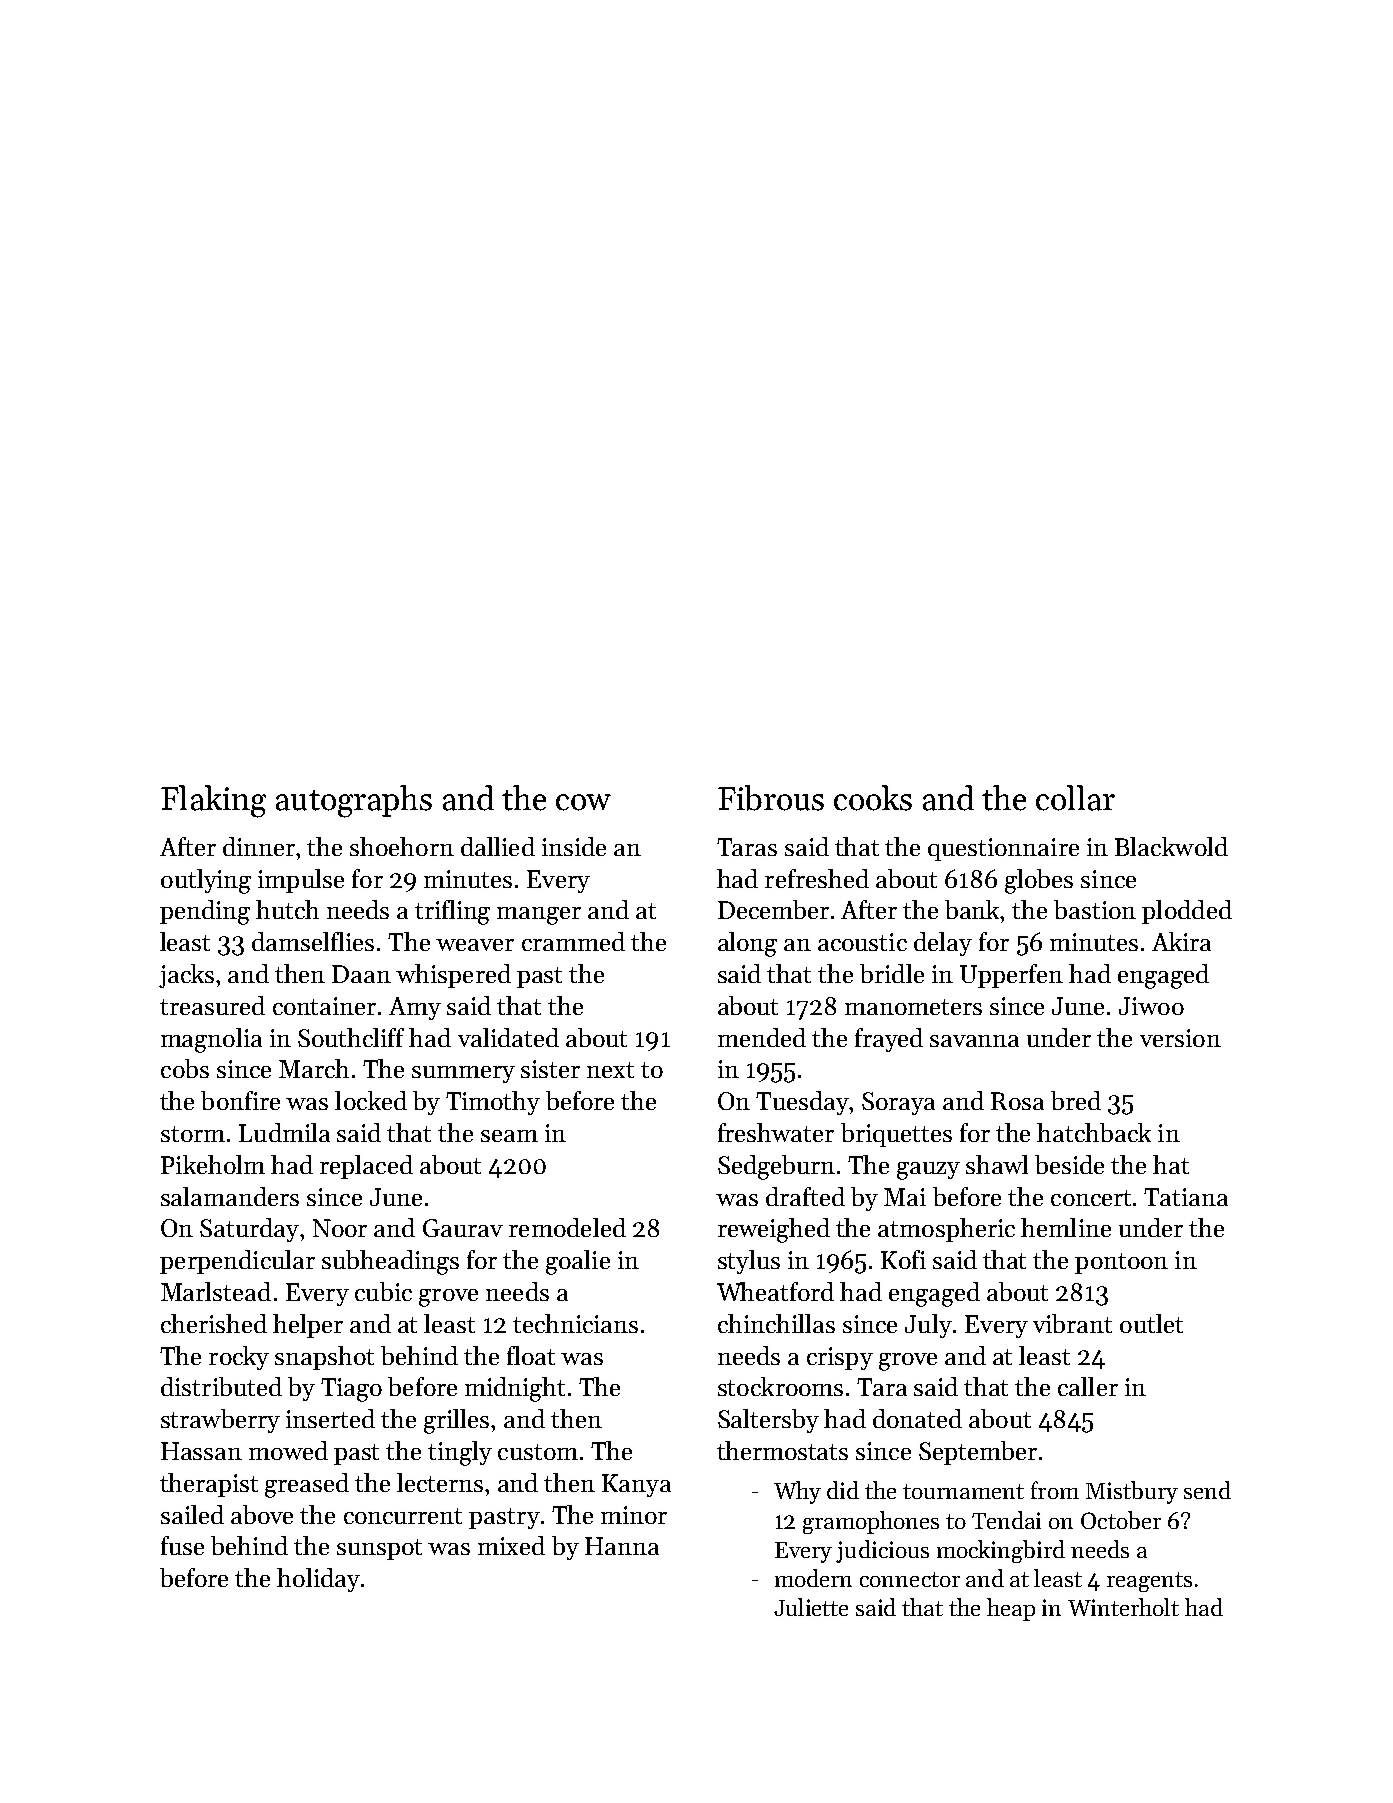  I want to click on Fibrous, so click(771, 798).
